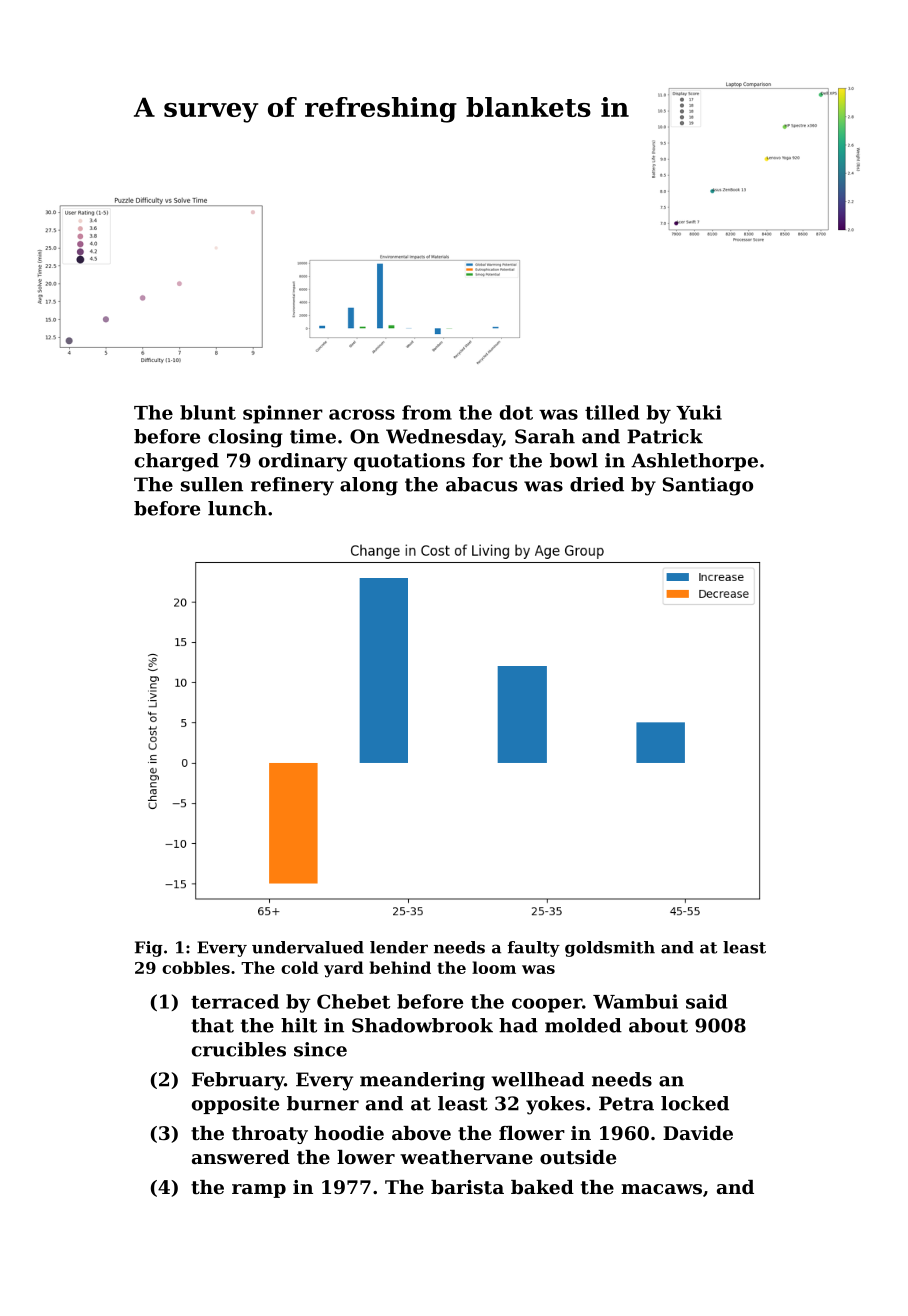  Describe the element at coordinates (237, 508) in the screenshot. I see `lunch` at that location.
